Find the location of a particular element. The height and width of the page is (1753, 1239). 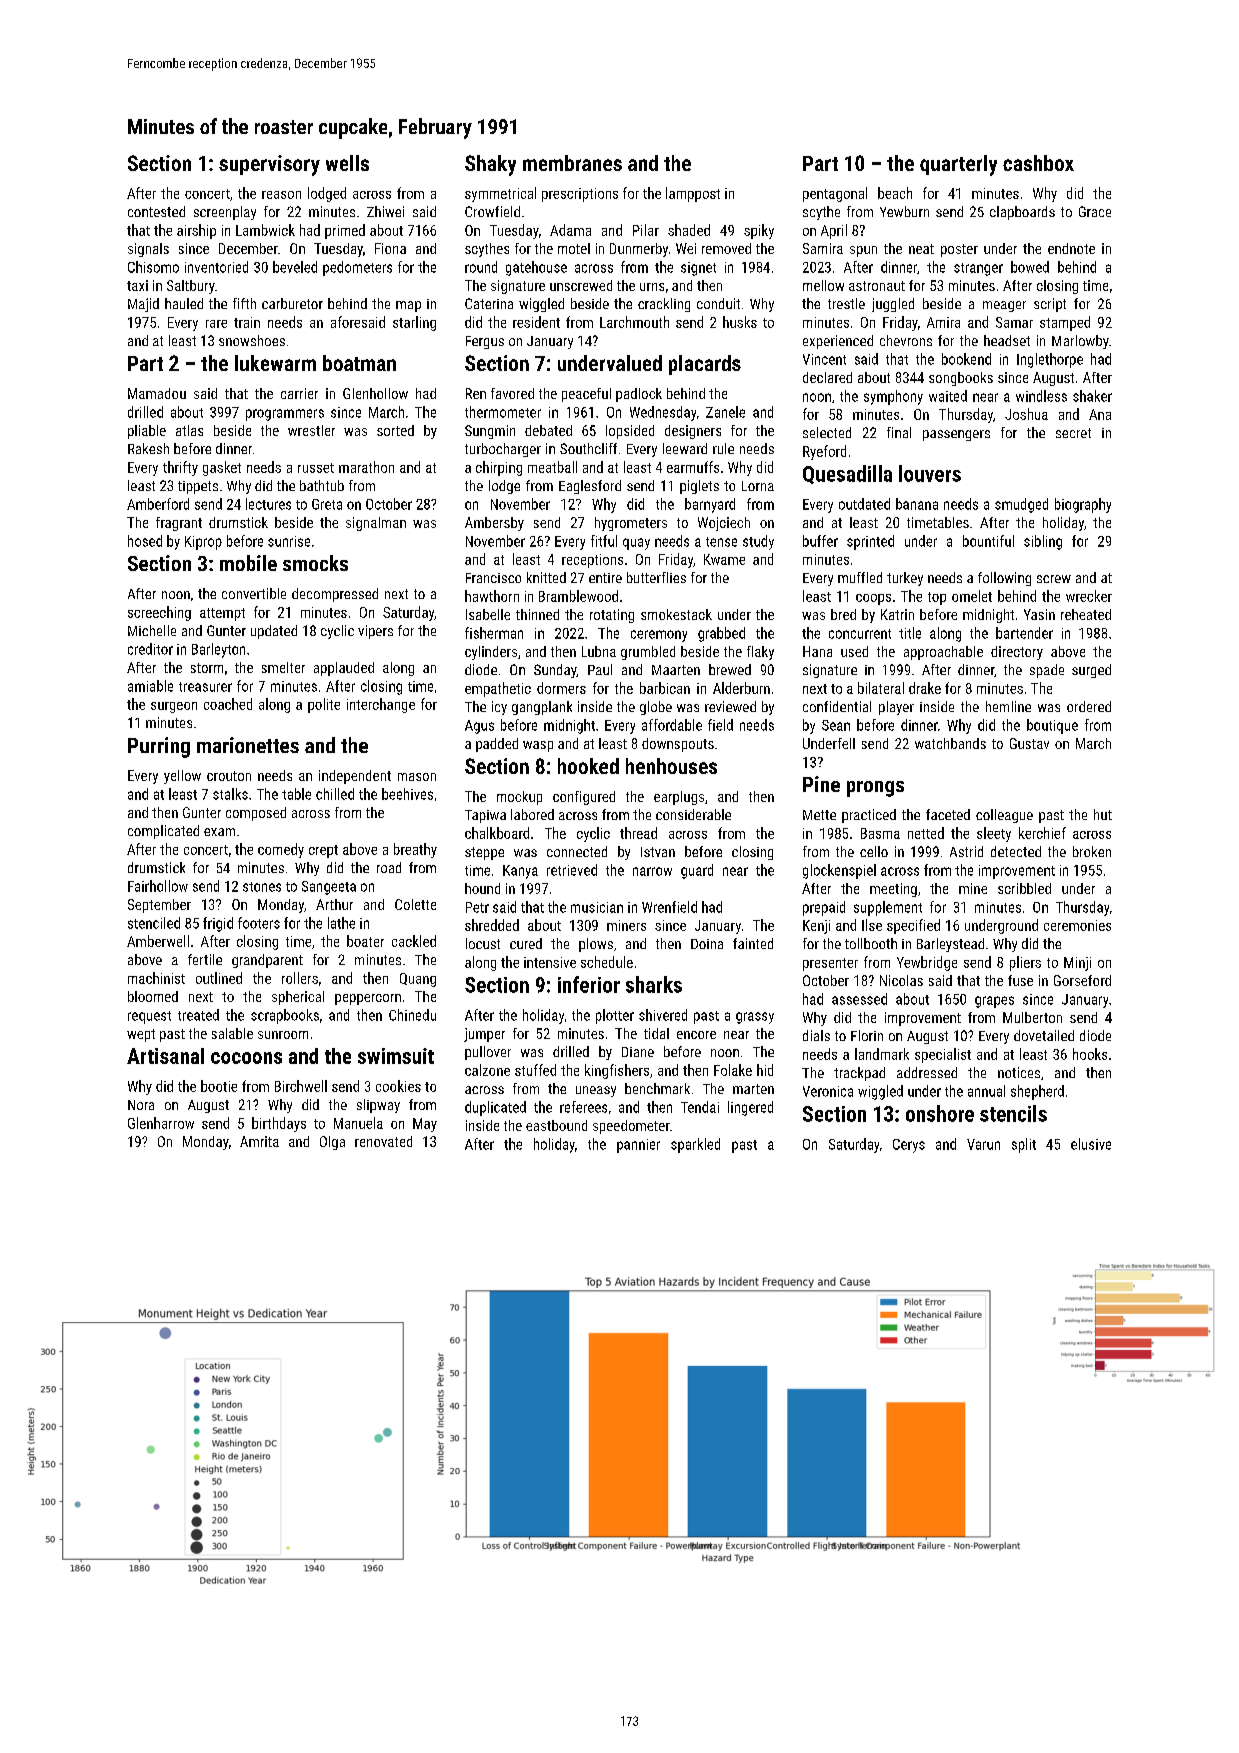

biography is located at coordinates (1083, 505).
